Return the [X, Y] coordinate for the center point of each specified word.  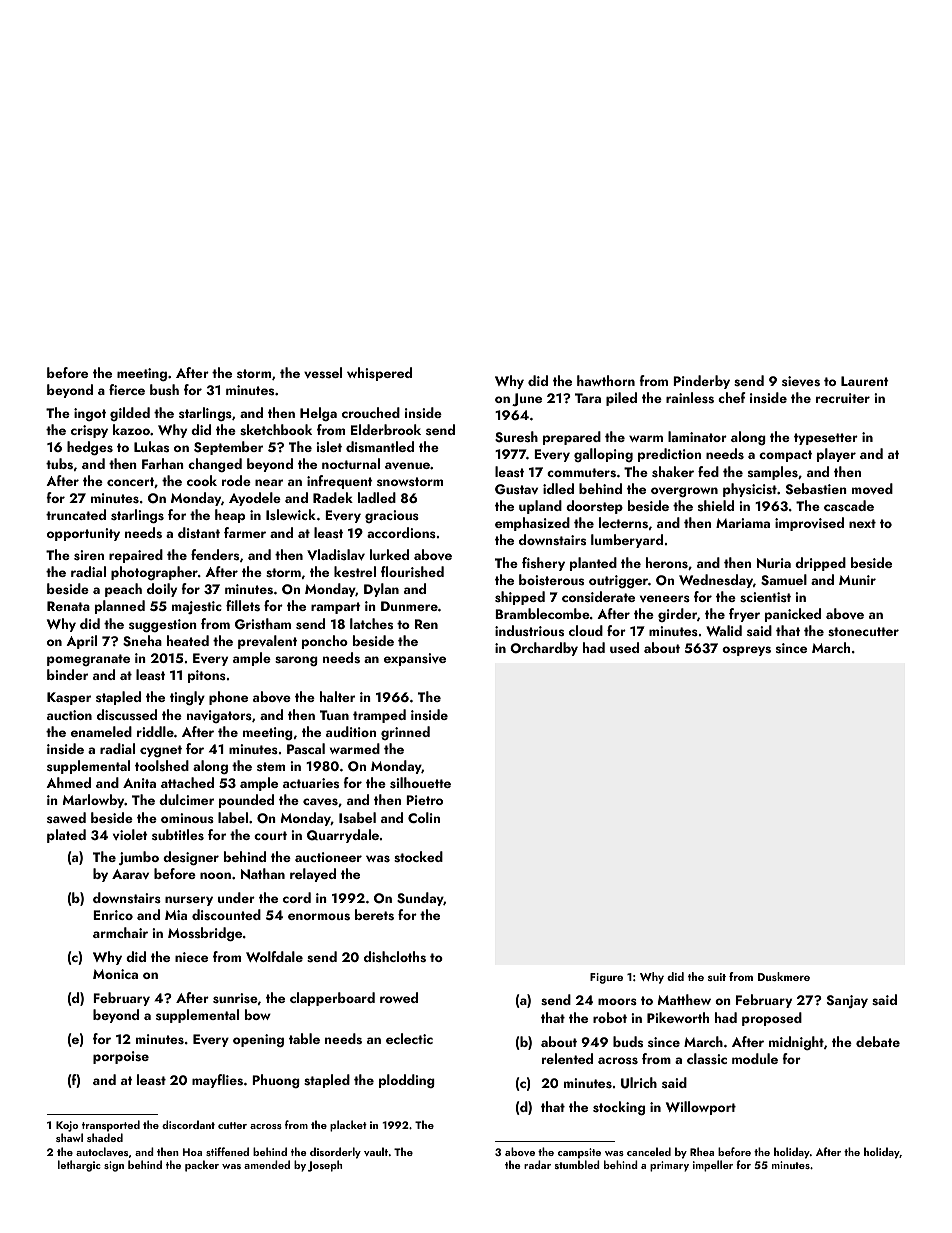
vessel [323, 373]
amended [267, 1164]
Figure [606, 978]
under [236, 897]
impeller [713, 1166]
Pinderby [701, 382]
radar [537, 1164]
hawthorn [606, 380]
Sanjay [847, 1001]
